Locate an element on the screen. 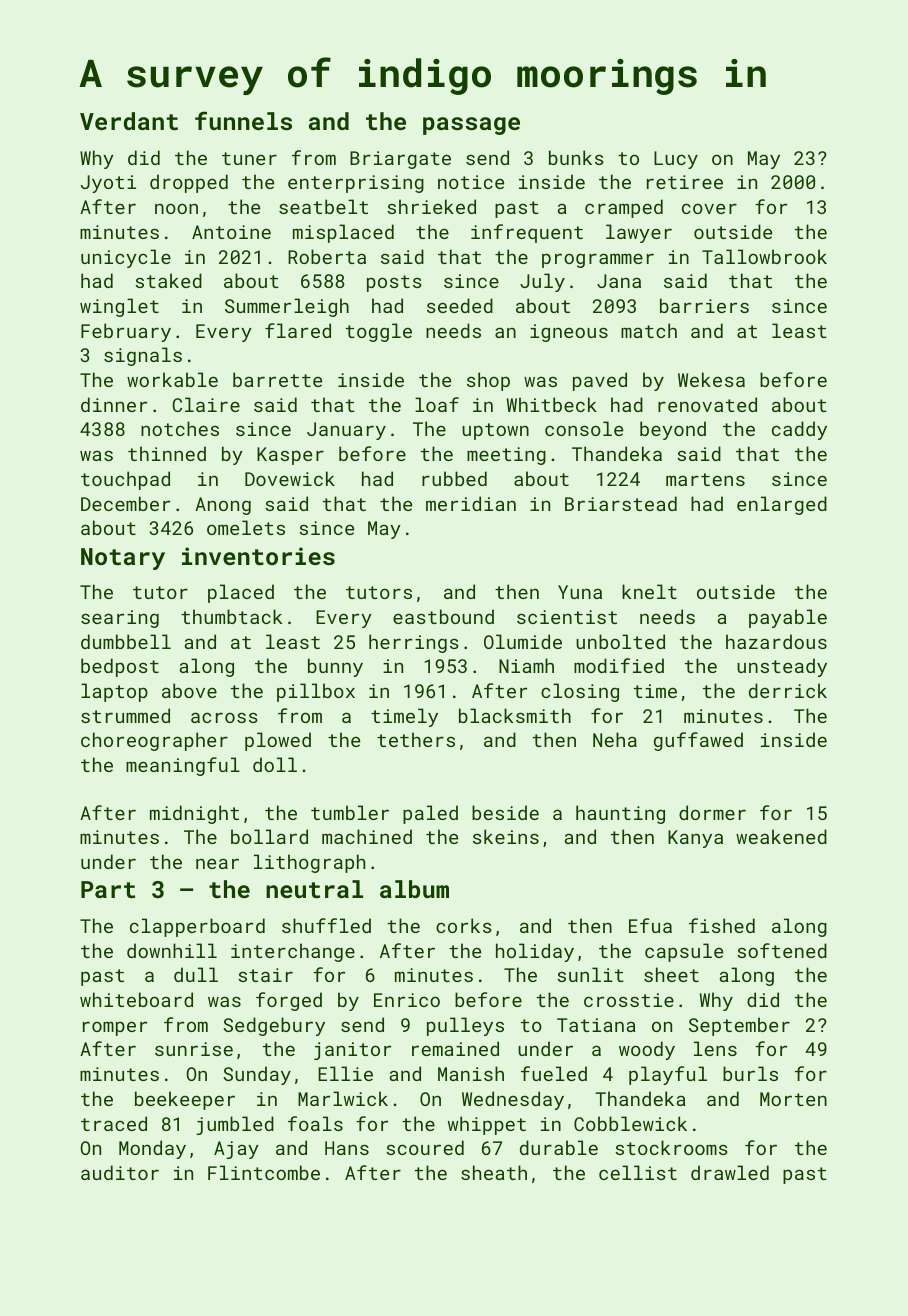 Image resolution: width=908 pixels, height=1316 pixels. Morten is located at coordinates (793, 1099).
